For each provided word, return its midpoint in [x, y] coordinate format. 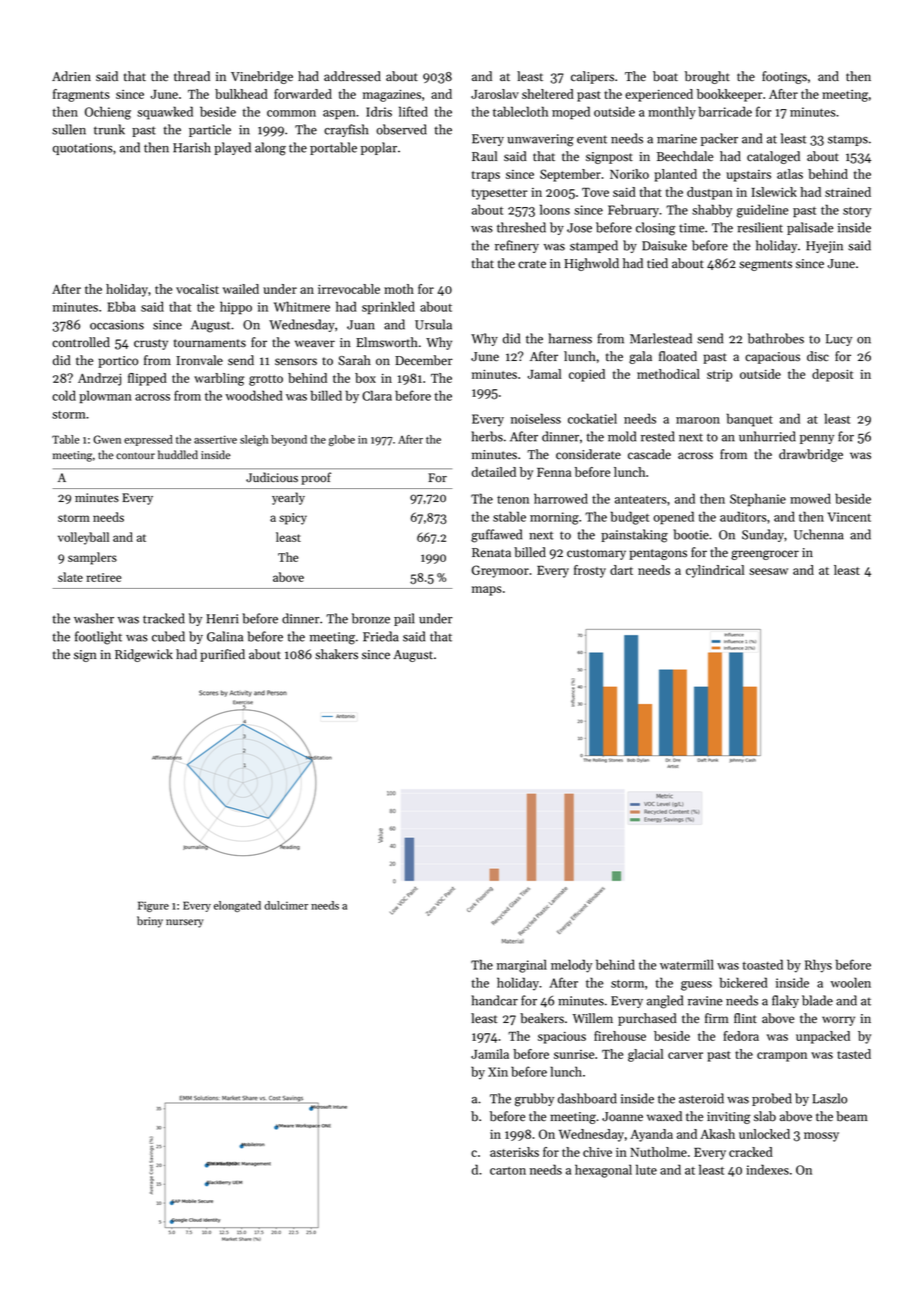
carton [508, 1171]
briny [150, 922]
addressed [352, 76]
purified [222, 655]
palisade [810, 228]
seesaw [768, 571]
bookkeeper [730, 95]
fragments [81, 95]
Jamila [490, 1054]
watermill [687, 964]
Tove [595, 192]
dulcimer [286, 905]
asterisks [514, 1152]
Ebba [121, 306]
